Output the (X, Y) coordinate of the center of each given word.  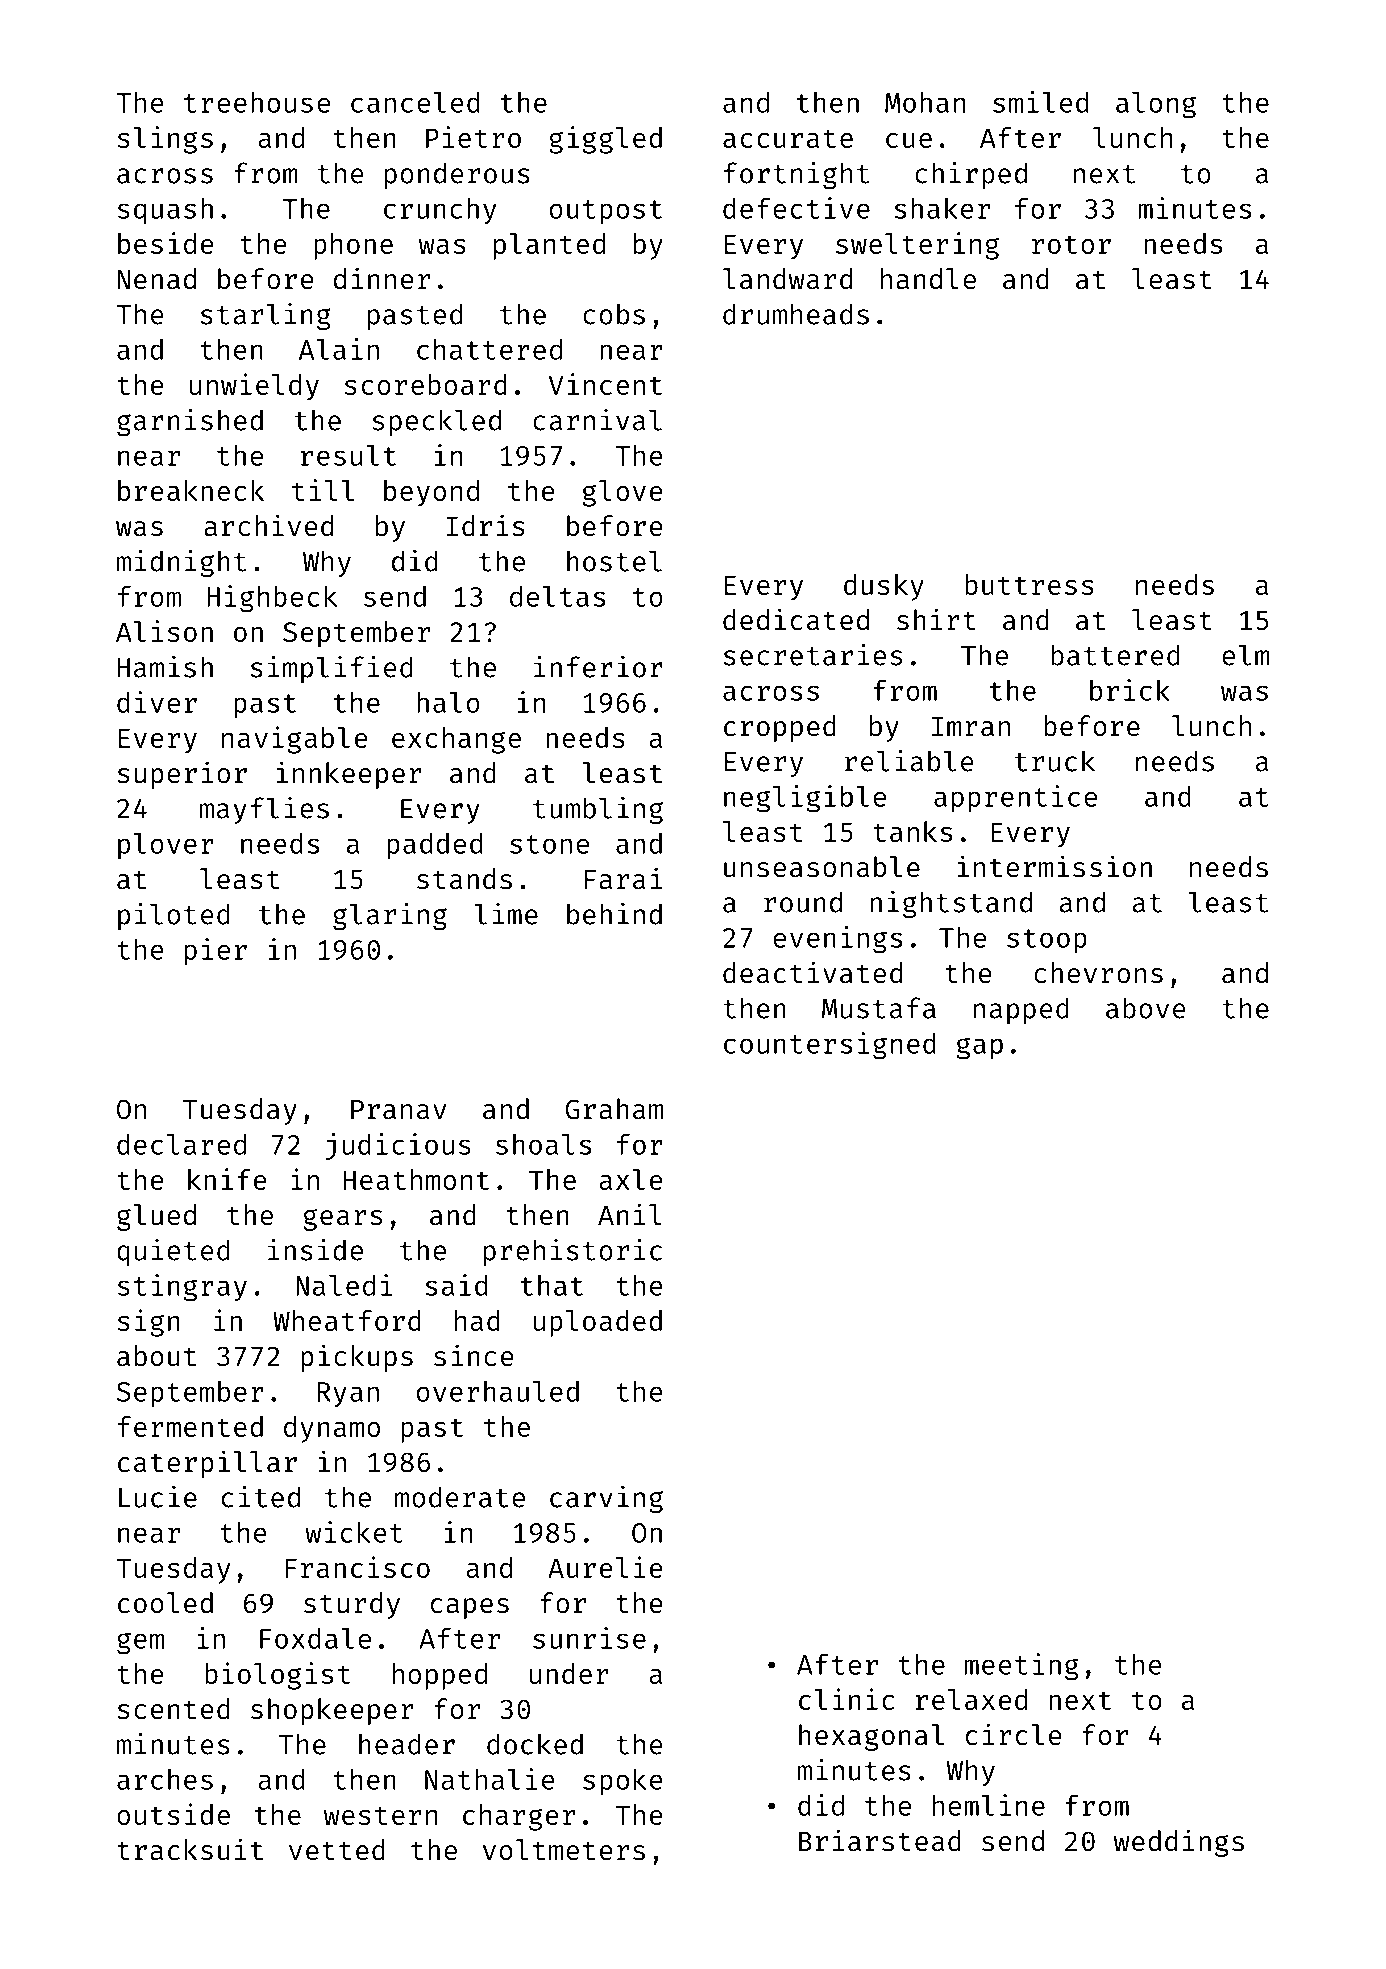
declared (181, 1144)
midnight (181, 563)
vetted (337, 1850)
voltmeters (564, 1850)
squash (165, 211)
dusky (884, 587)
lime (506, 914)
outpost (606, 212)
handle (928, 279)
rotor (1071, 244)
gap (980, 1048)
